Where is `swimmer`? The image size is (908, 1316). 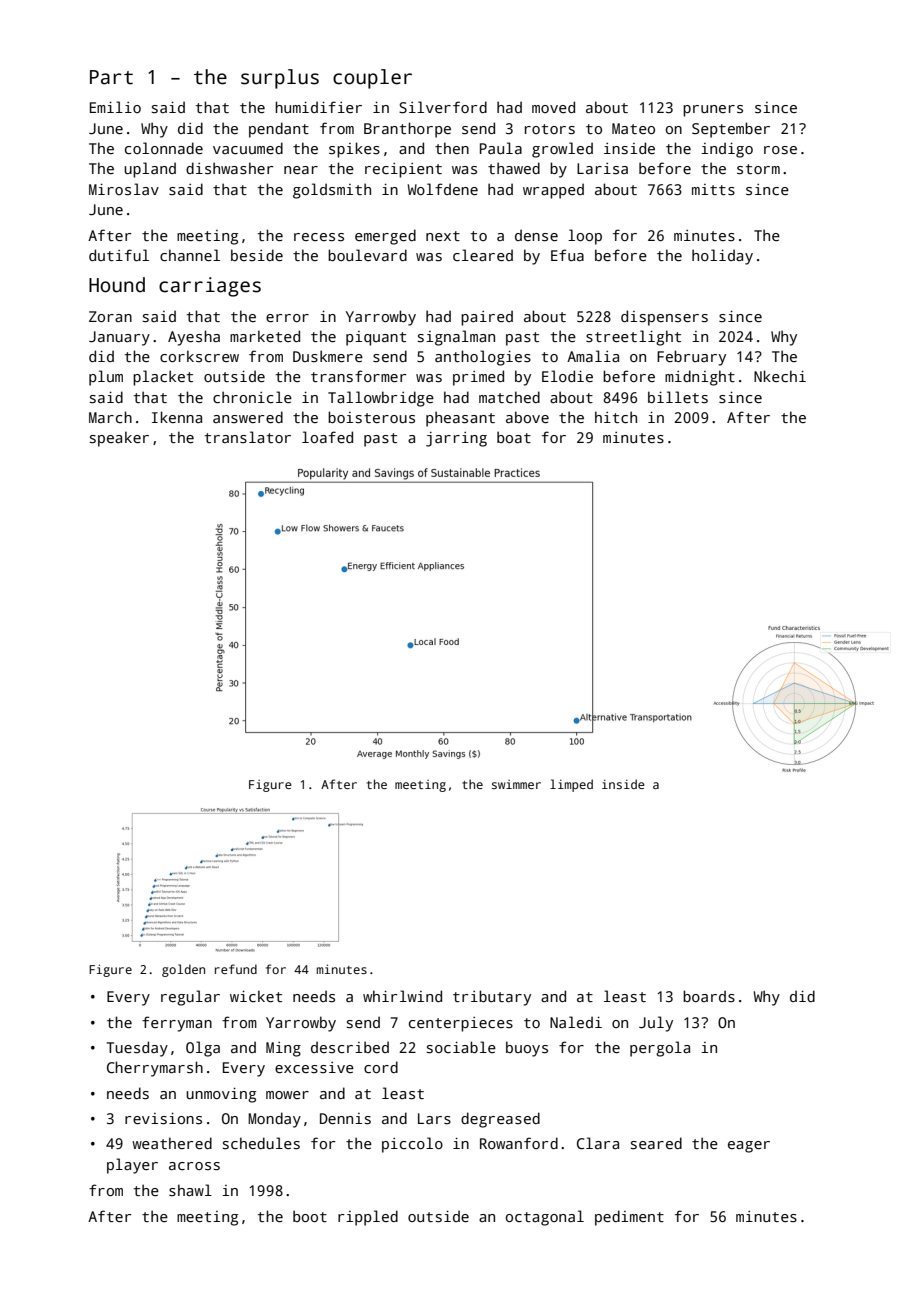
swimmer is located at coordinates (516, 784).
